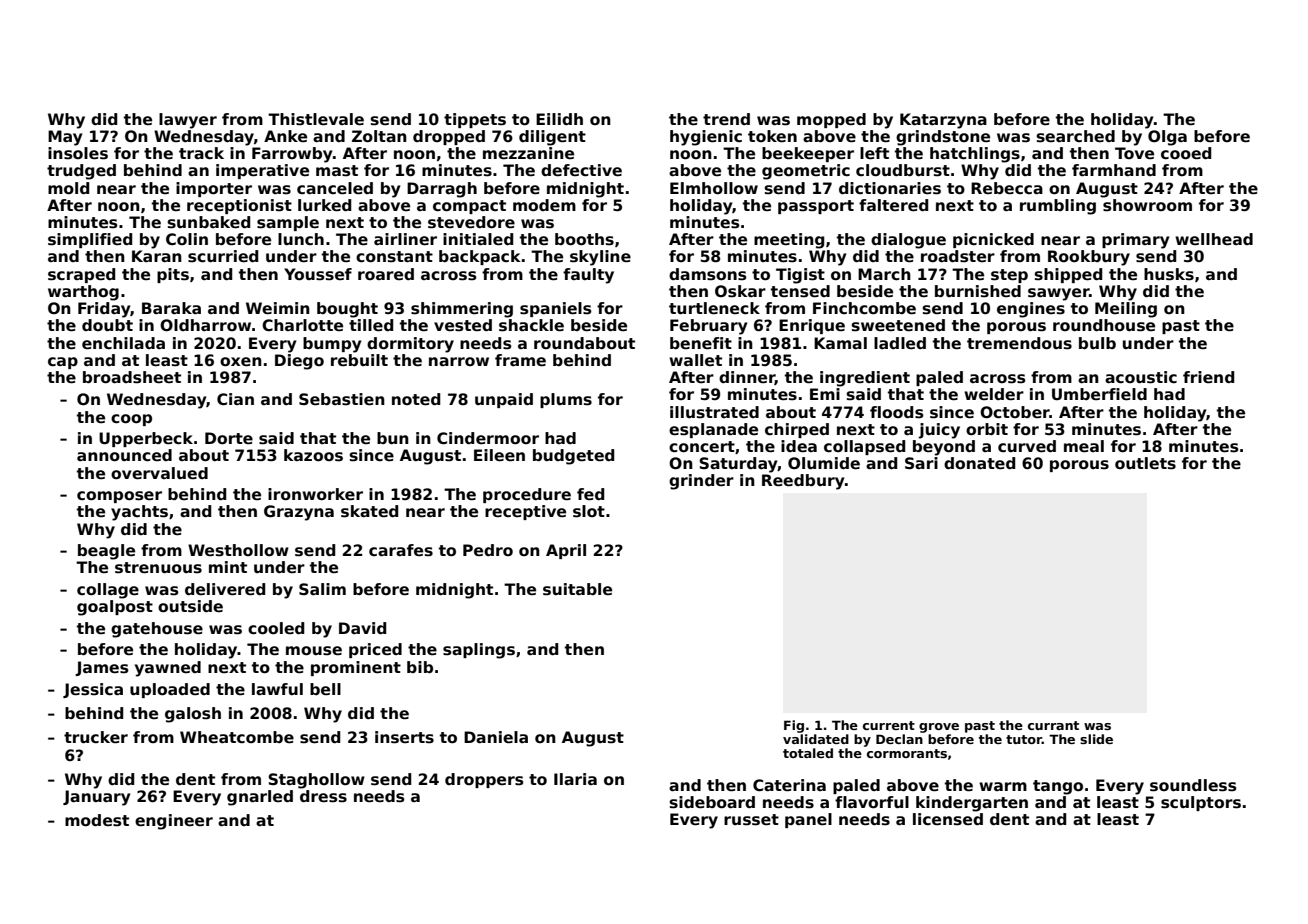 This screenshot has width=1308, height=924. I want to click on searched, so click(1075, 136).
